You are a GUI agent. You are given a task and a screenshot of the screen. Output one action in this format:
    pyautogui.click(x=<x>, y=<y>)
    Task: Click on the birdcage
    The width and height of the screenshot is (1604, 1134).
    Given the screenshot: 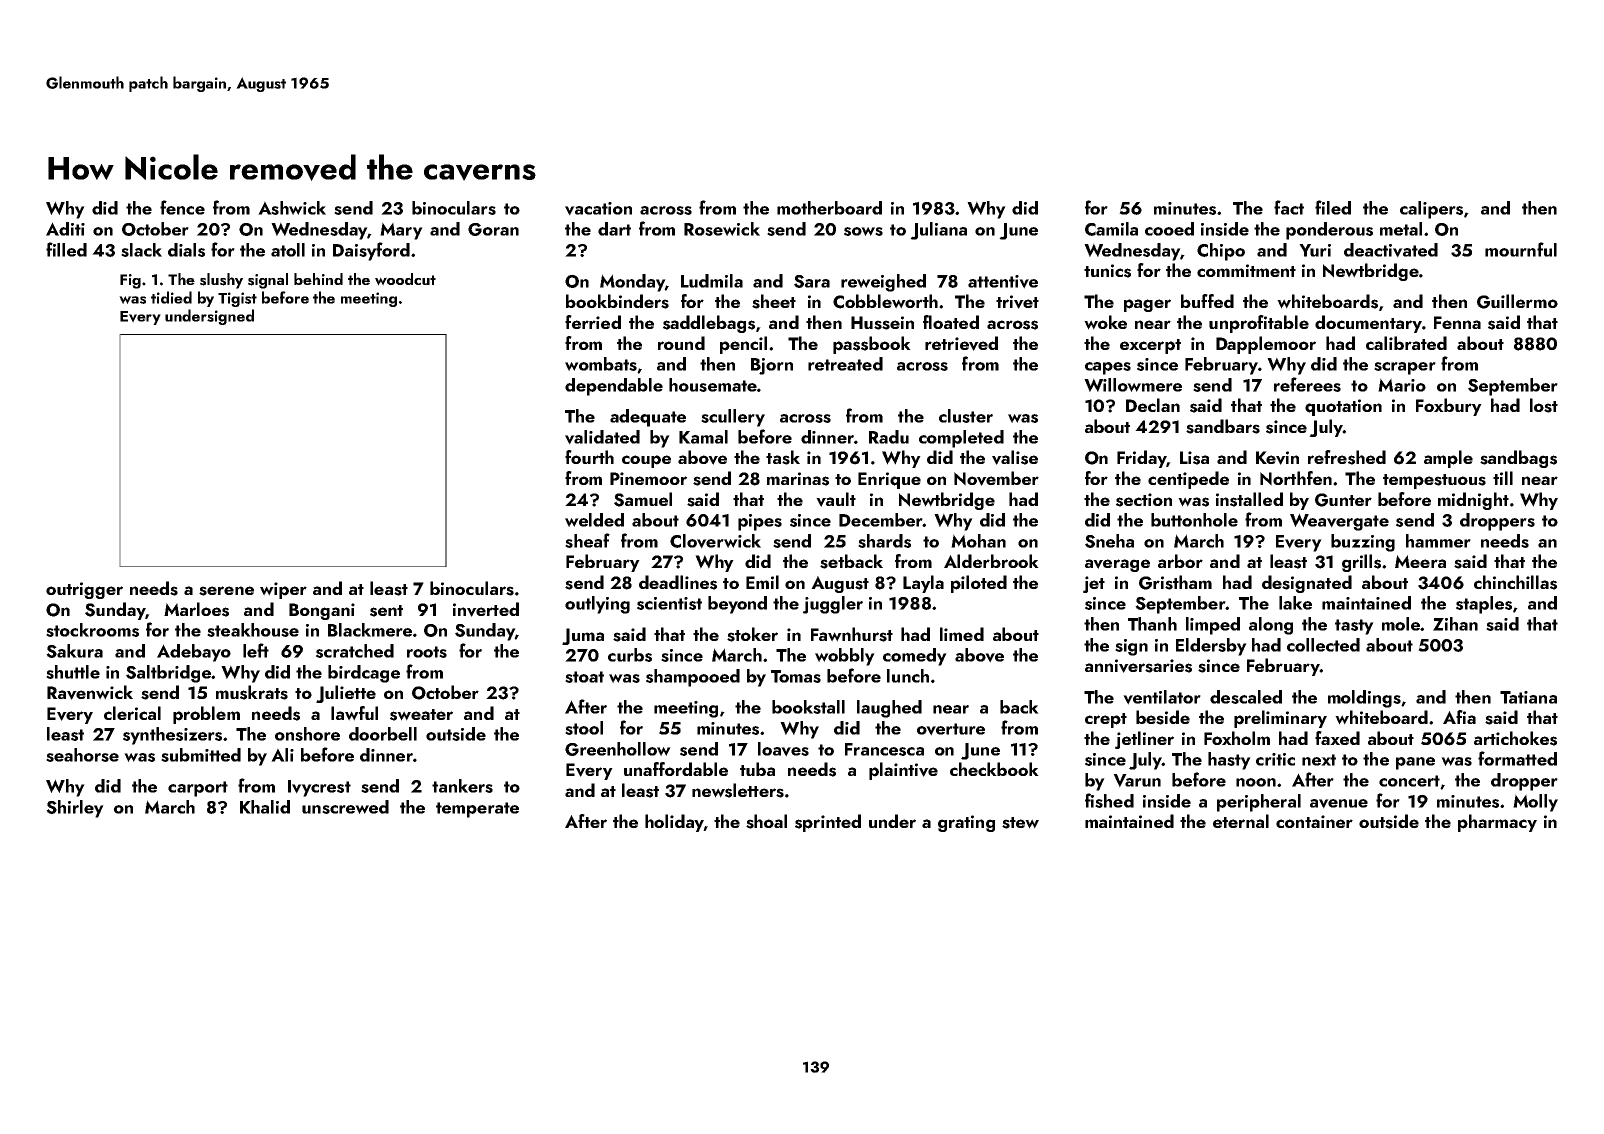 What is the action you would take?
    pyautogui.click(x=364, y=674)
